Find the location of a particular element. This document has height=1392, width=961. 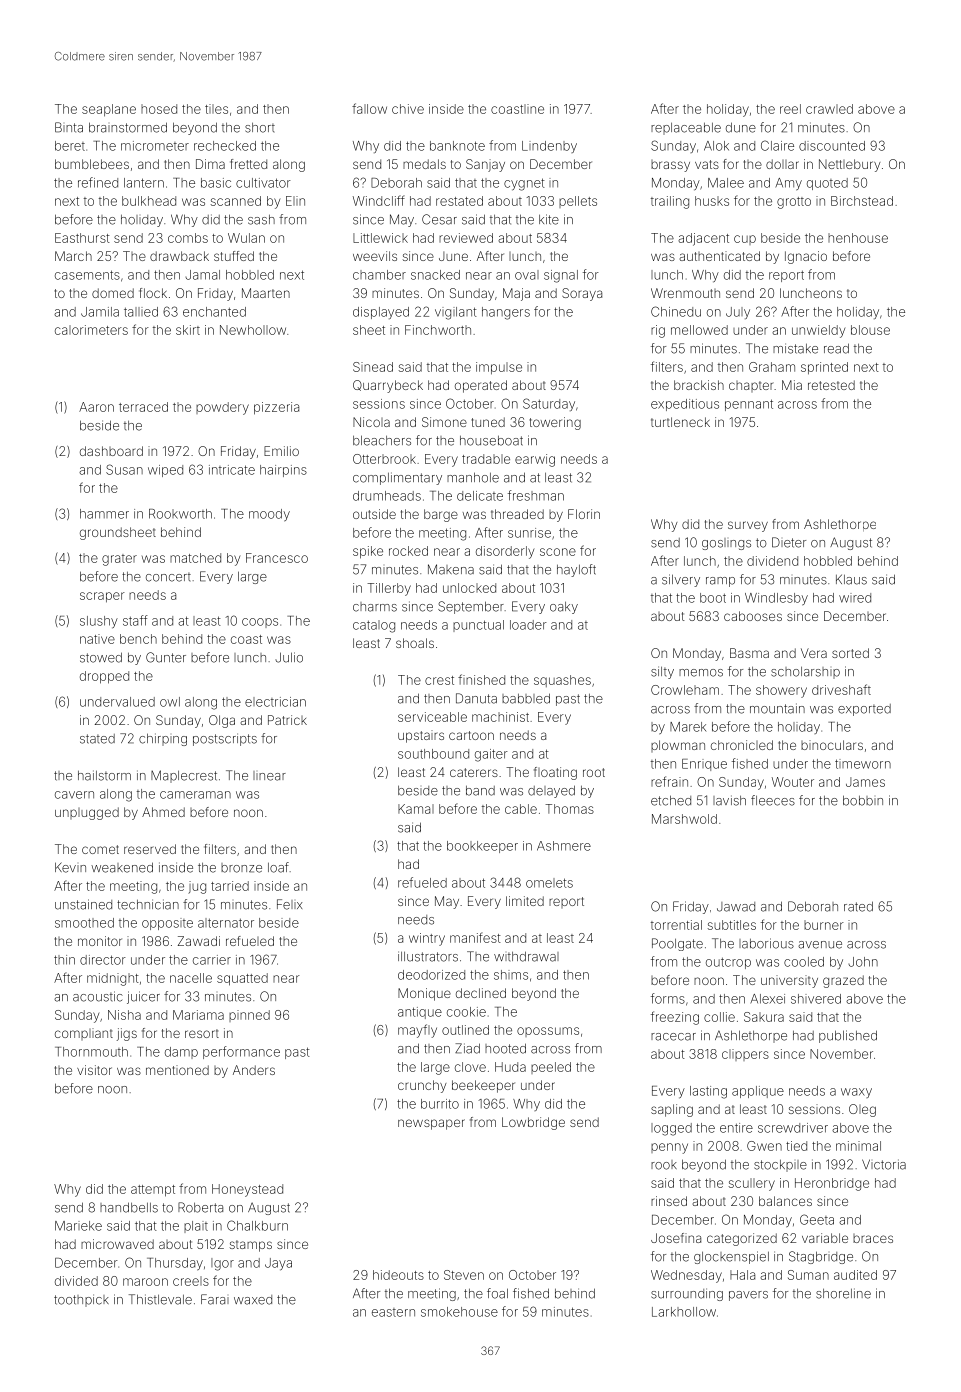

Florin is located at coordinates (584, 514).
